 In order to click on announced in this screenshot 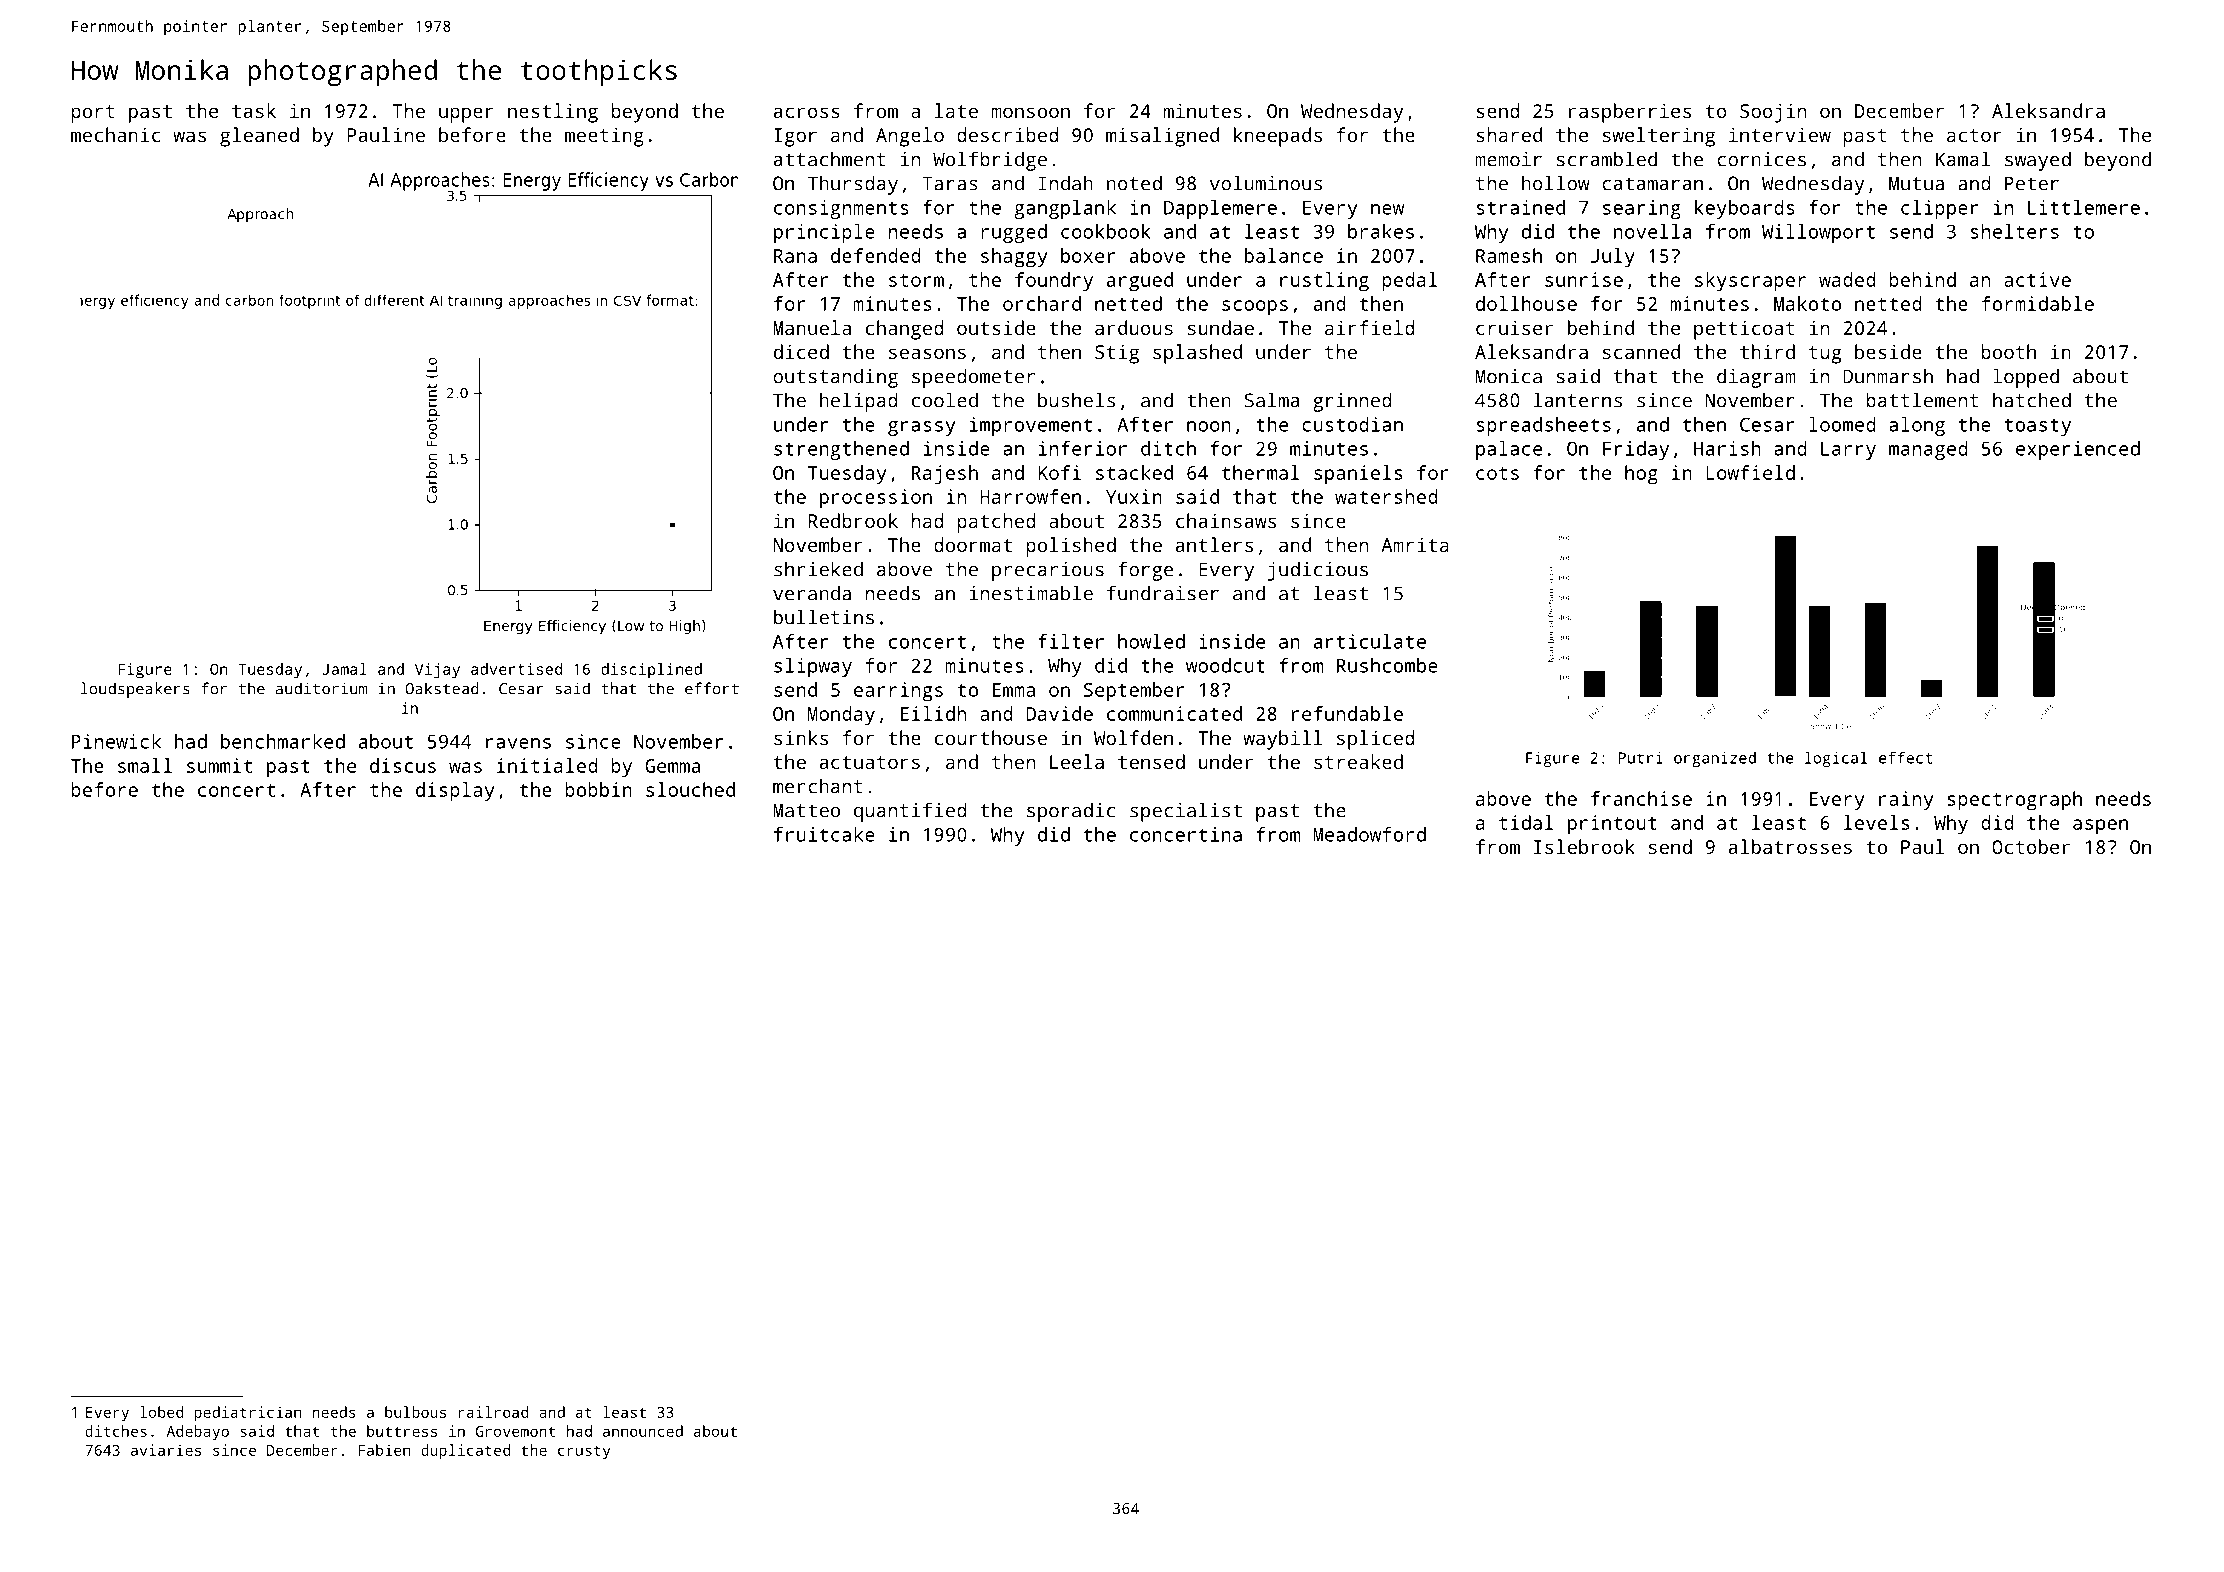, I will do `click(643, 1431)`.
